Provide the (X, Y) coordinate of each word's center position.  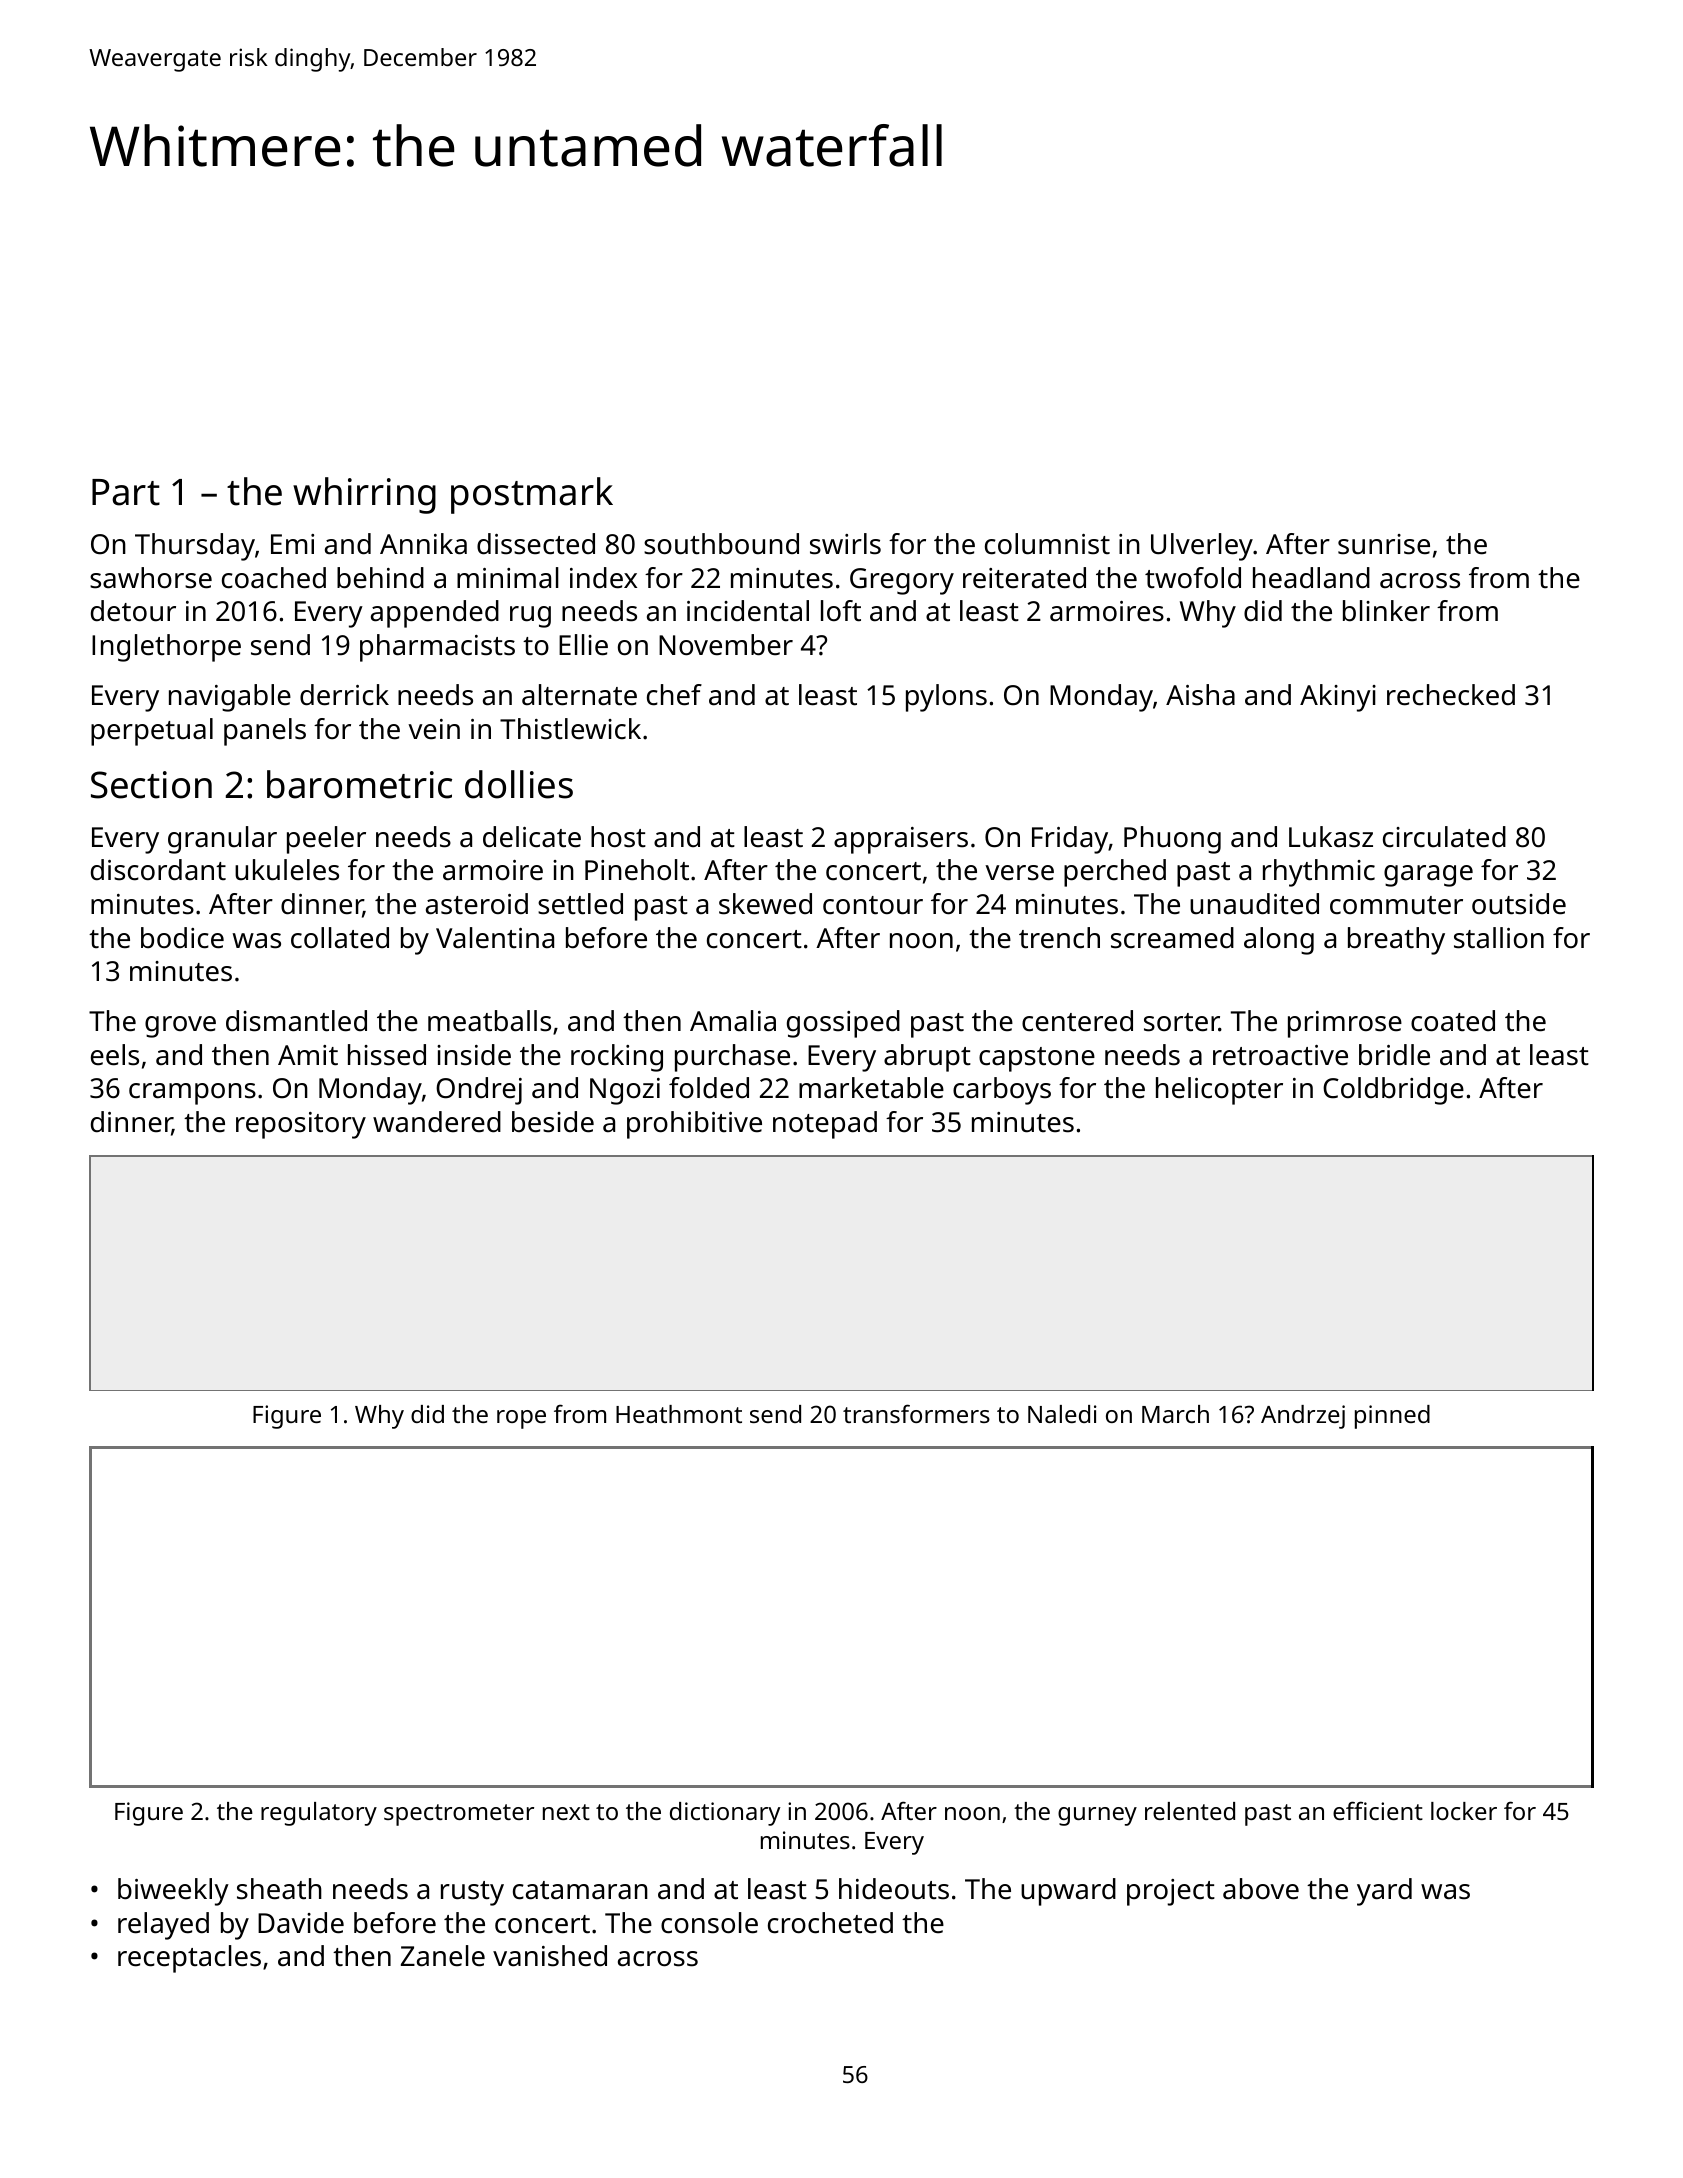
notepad (825, 1125)
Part (126, 492)
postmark (532, 495)
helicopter (1219, 1091)
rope (521, 1419)
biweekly (173, 1892)
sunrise (1384, 544)
